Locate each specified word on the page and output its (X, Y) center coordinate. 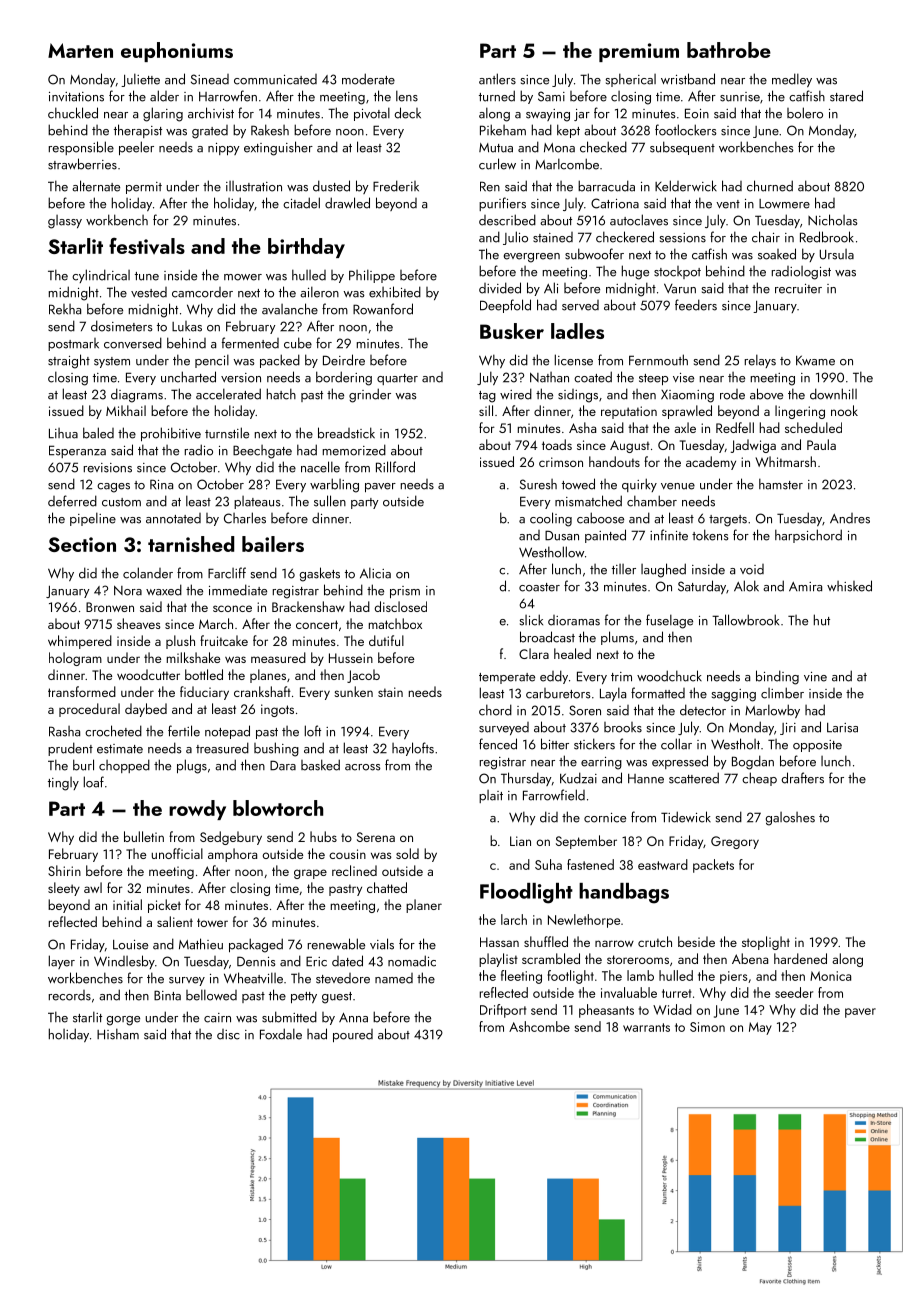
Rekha (65, 309)
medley (792, 80)
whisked (849, 586)
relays (760, 361)
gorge (123, 1021)
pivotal (372, 114)
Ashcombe (539, 1026)
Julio (515, 238)
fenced (498, 744)
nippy (223, 149)
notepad (227, 732)
